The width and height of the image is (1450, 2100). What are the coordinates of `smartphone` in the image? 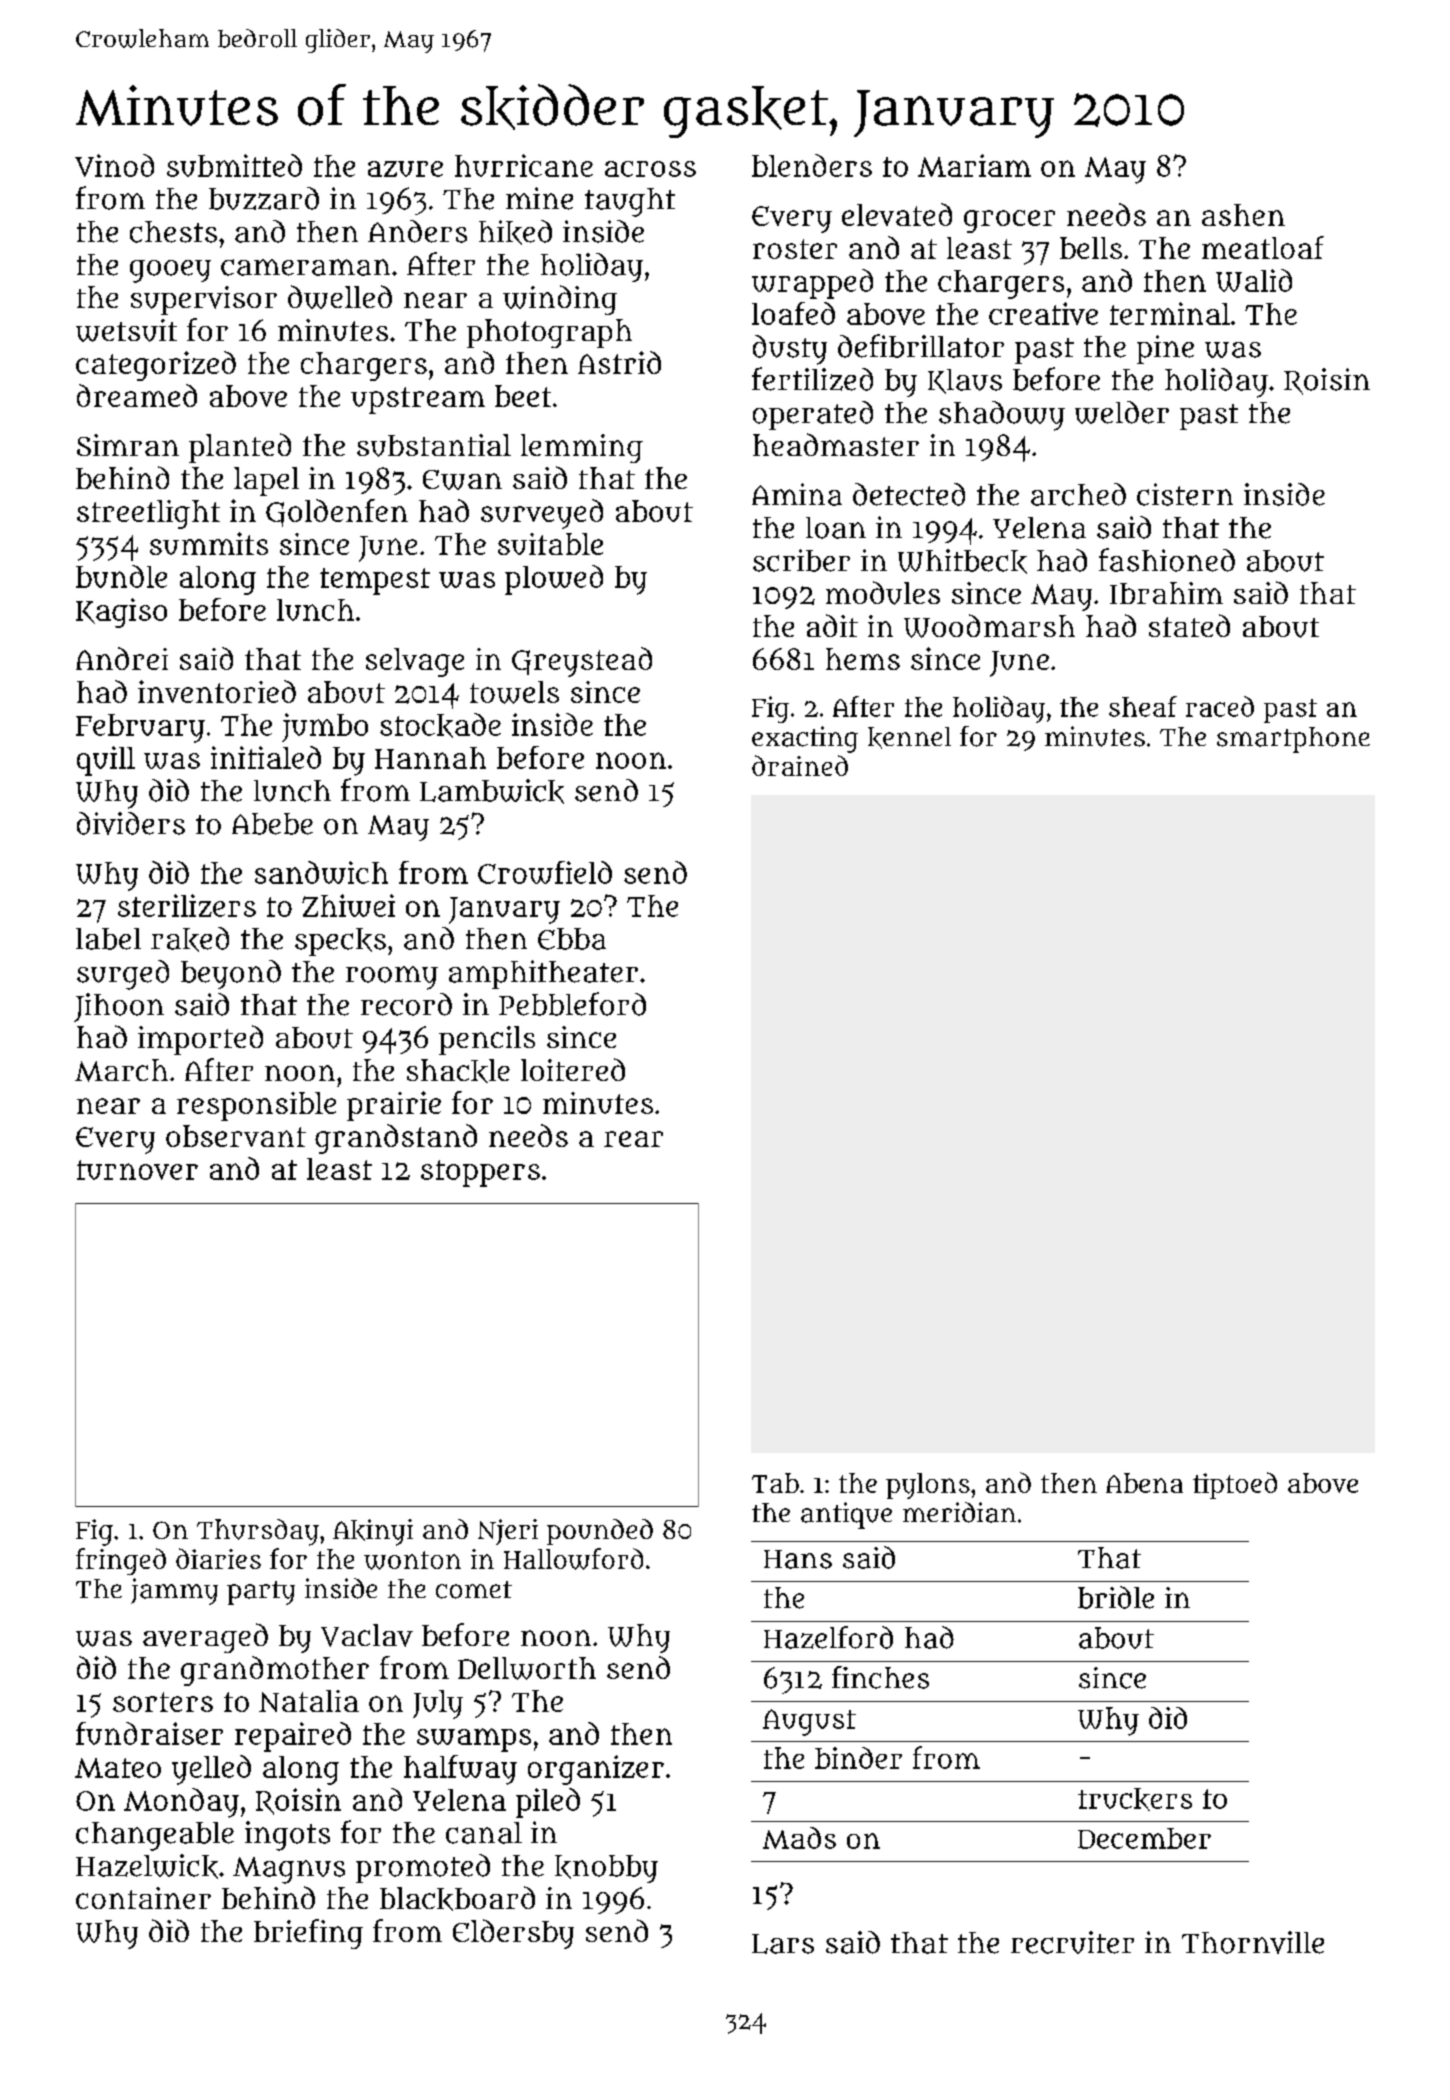 It's located at (1293, 740).
